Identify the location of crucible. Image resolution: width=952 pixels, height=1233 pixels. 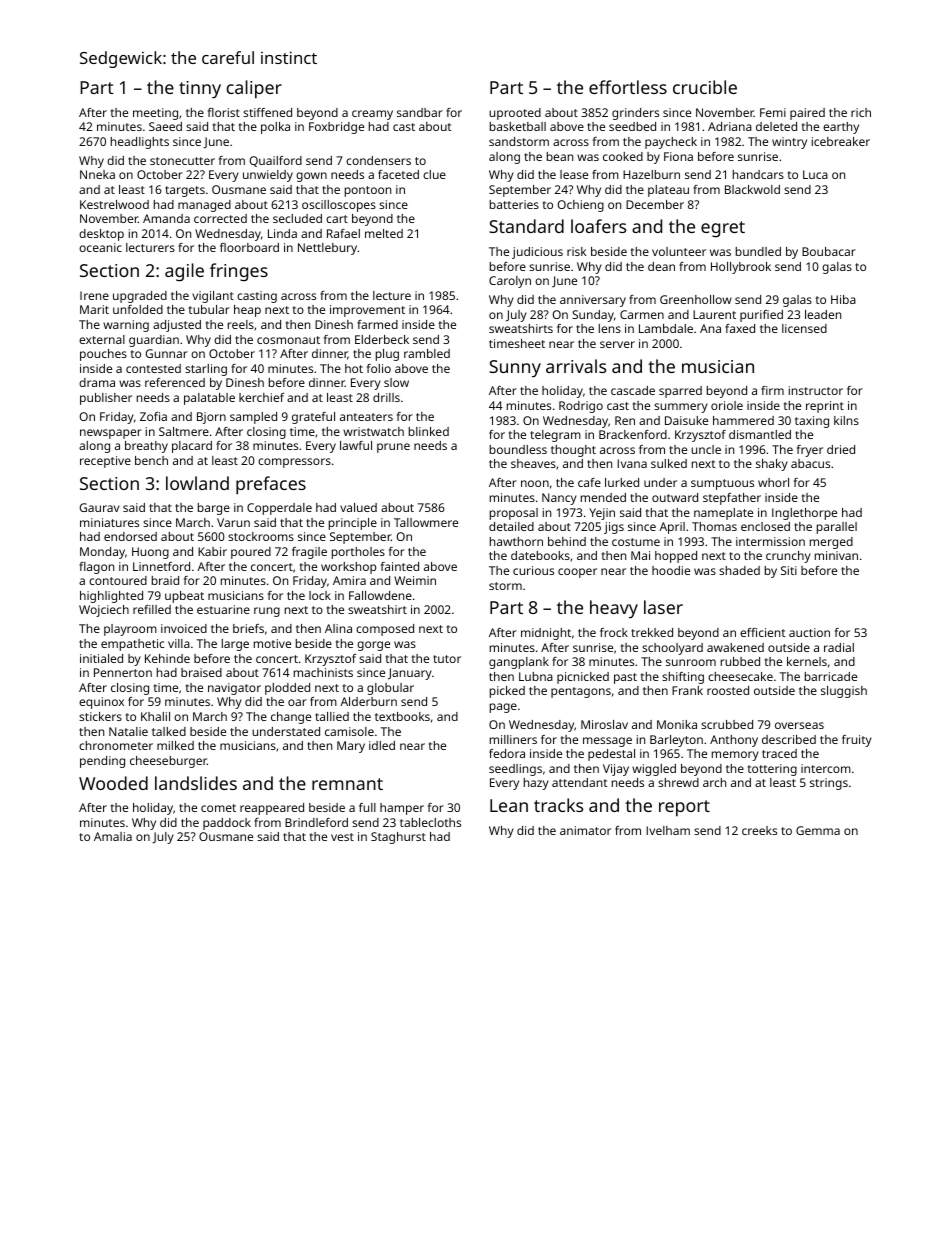
(705, 87).
